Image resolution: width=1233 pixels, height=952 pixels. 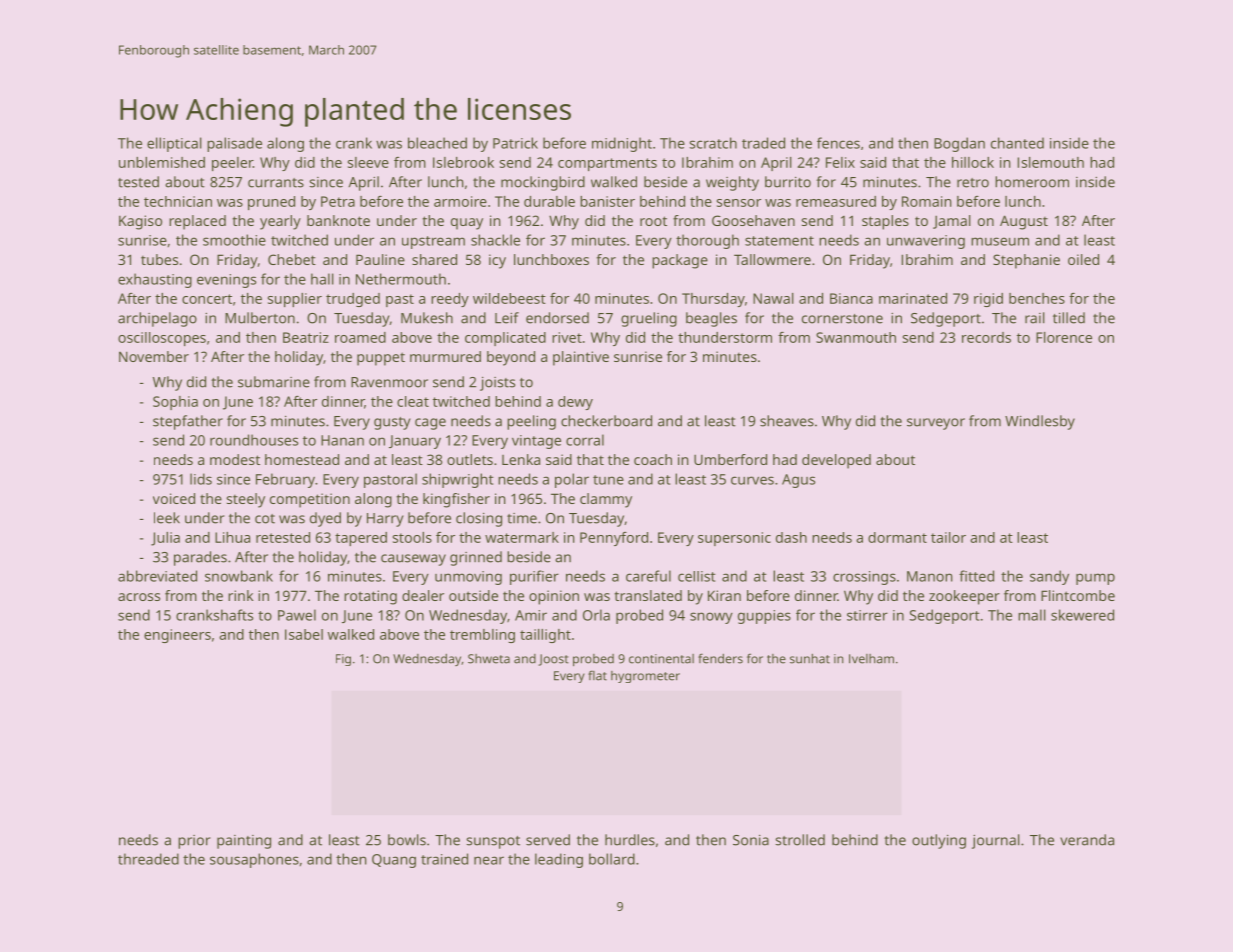 What do you see at coordinates (1017, 143) in the screenshot?
I see `chanted` at bounding box center [1017, 143].
